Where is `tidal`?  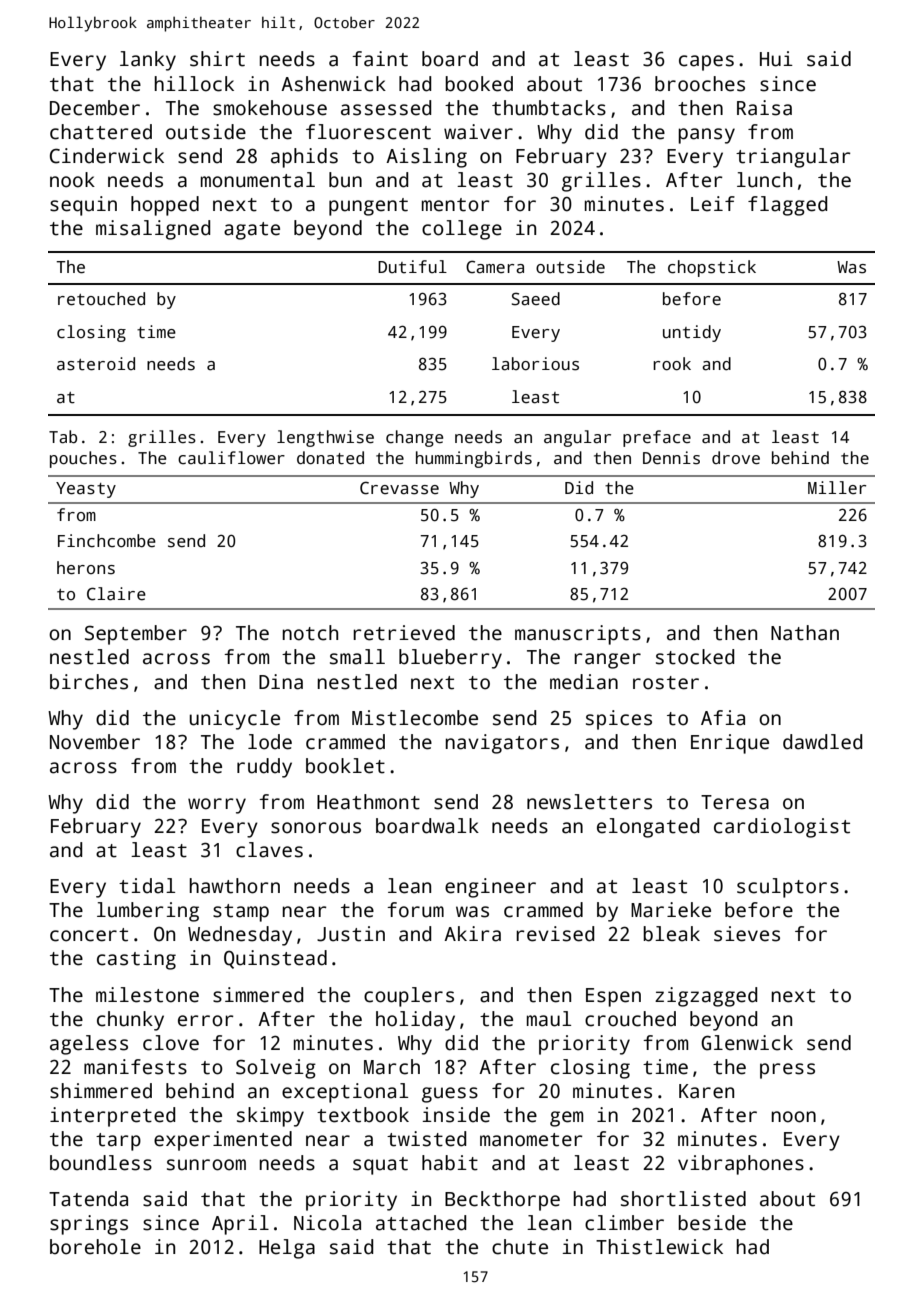 tidal is located at coordinates (147, 886).
